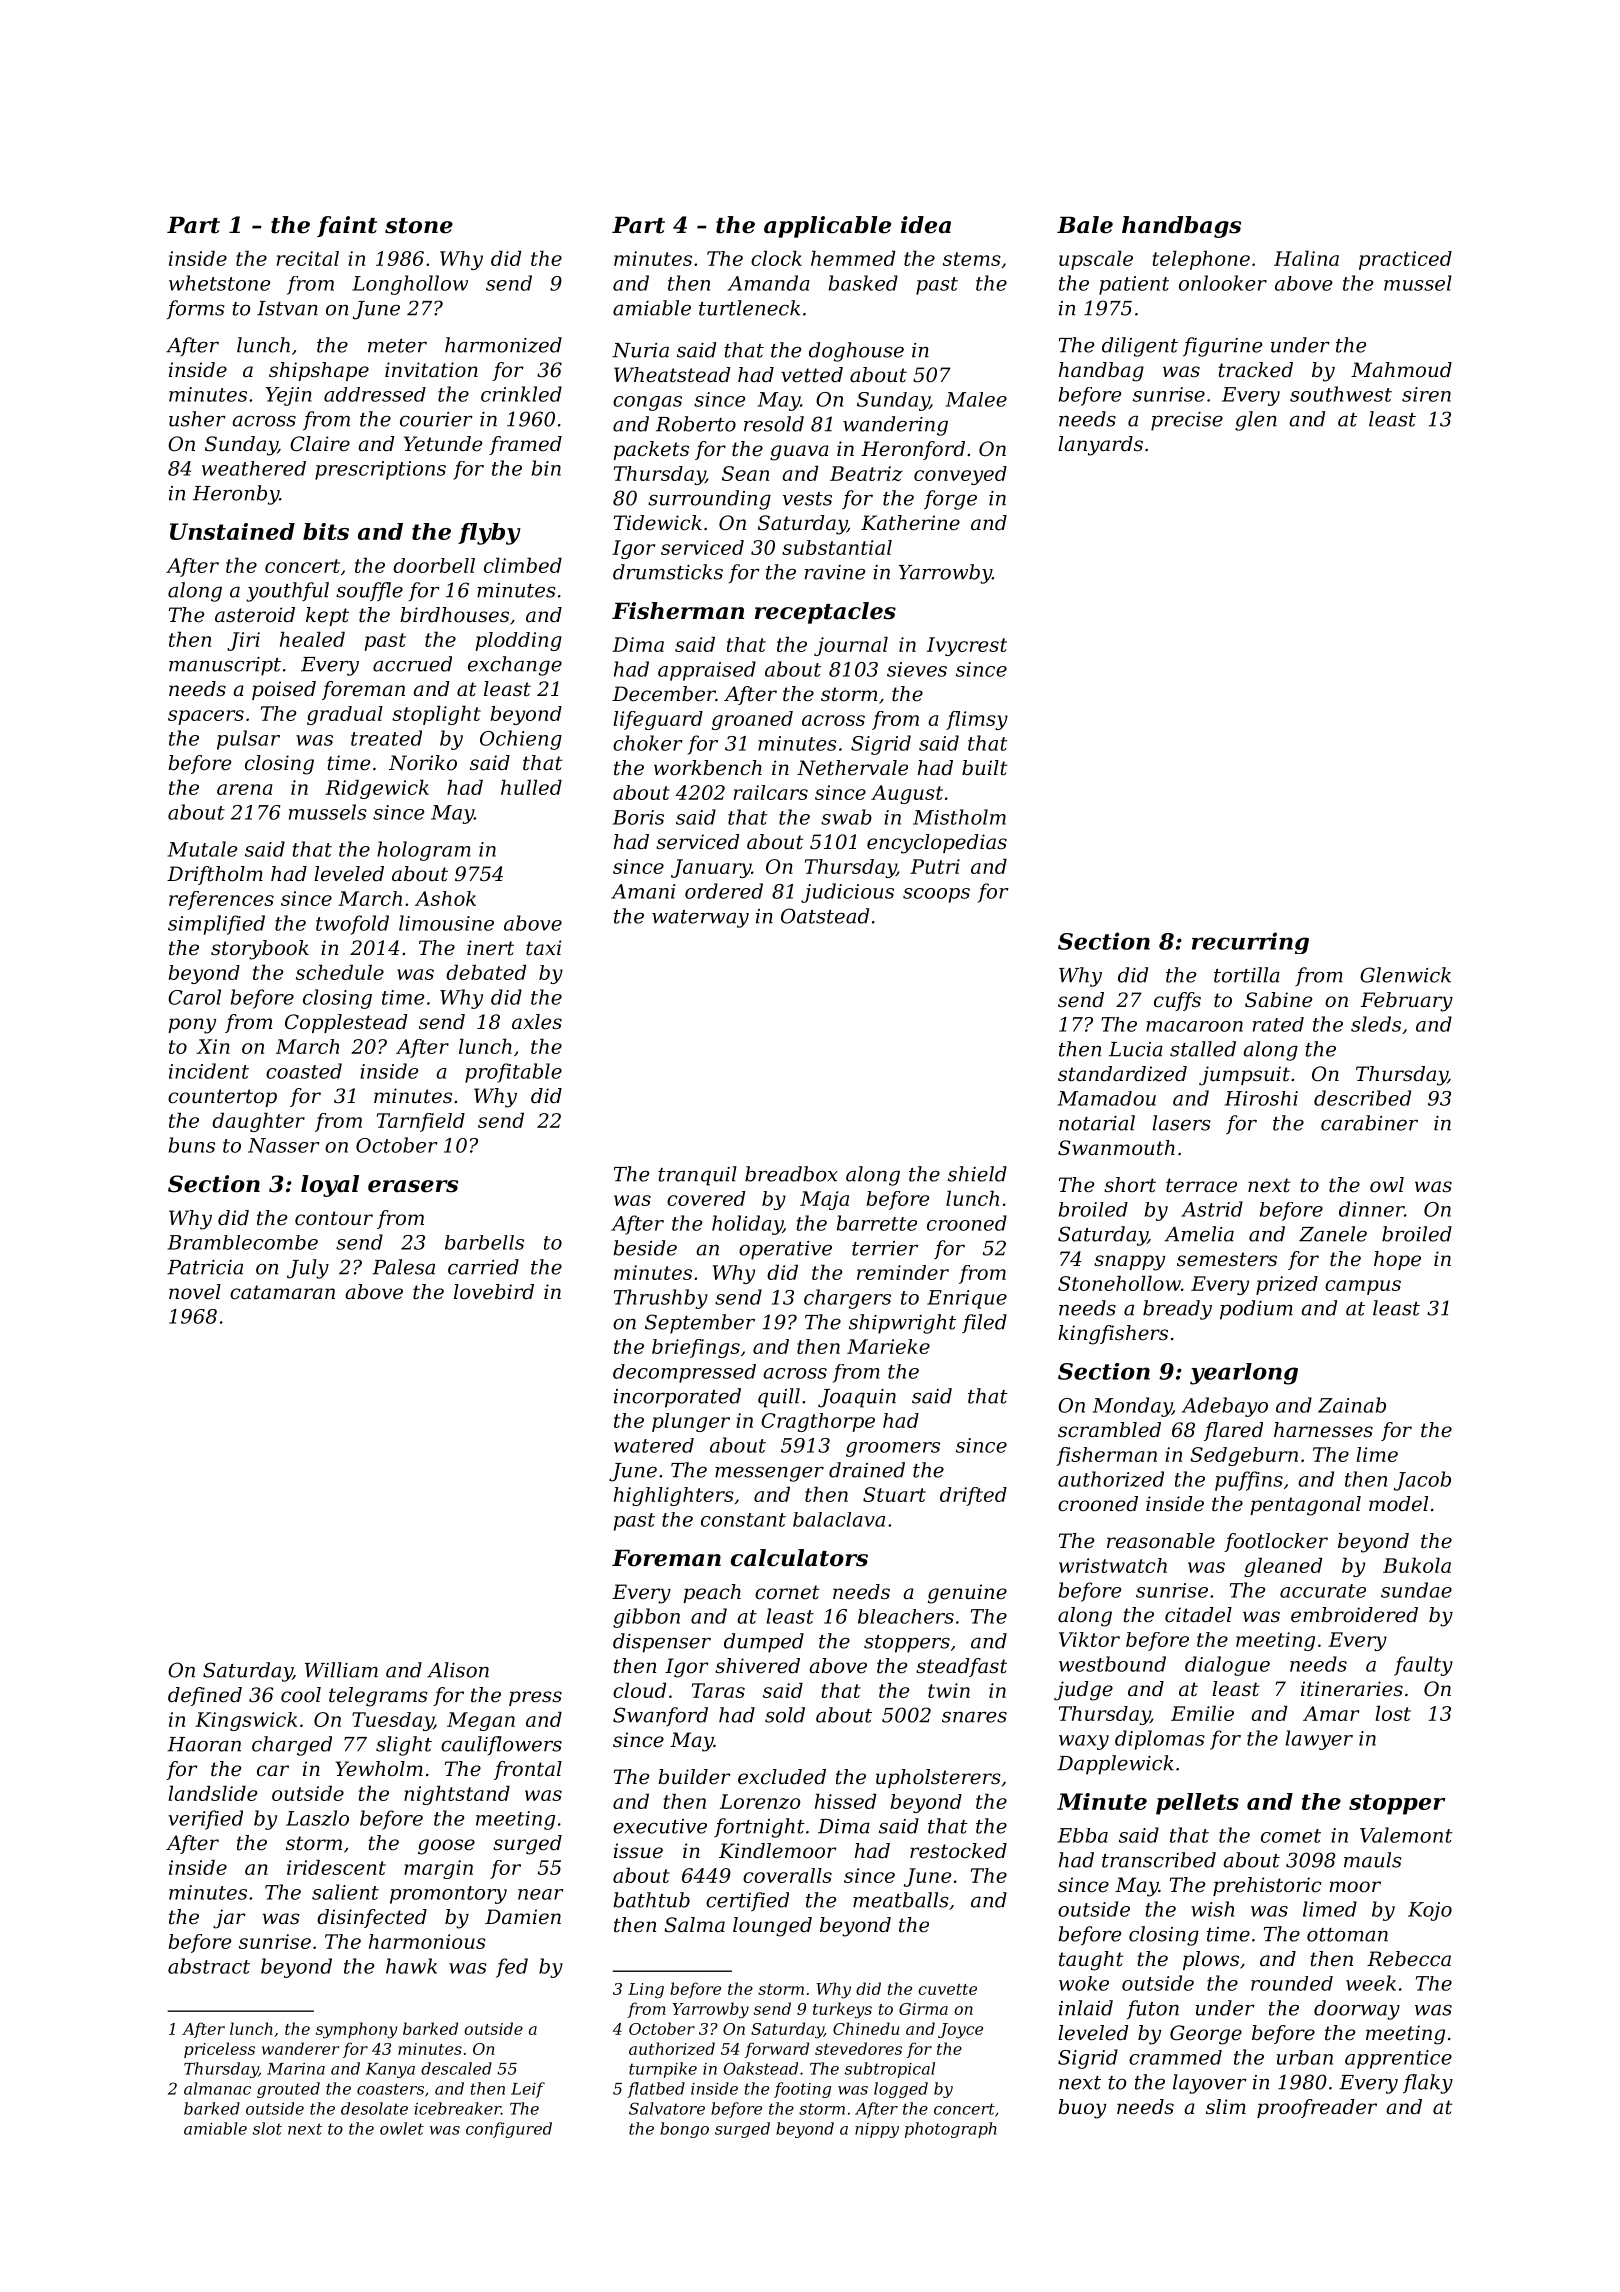 Image resolution: width=1620 pixels, height=2292 pixels. What do you see at coordinates (973, 1496) in the image?
I see `drifted` at bounding box center [973, 1496].
